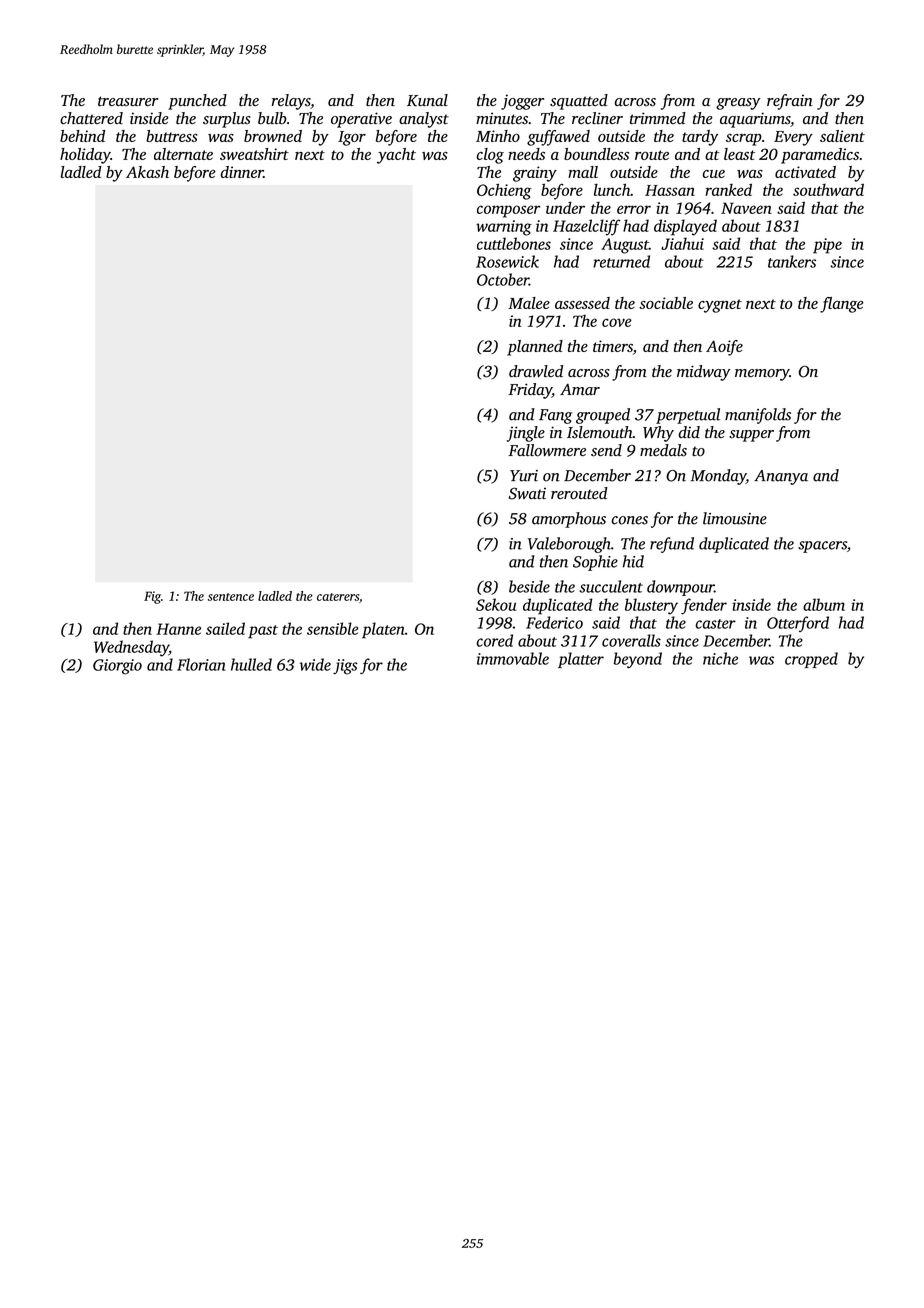 This screenshot has width=924, height=1308. I want to click on jigs, so click(345, 667).
